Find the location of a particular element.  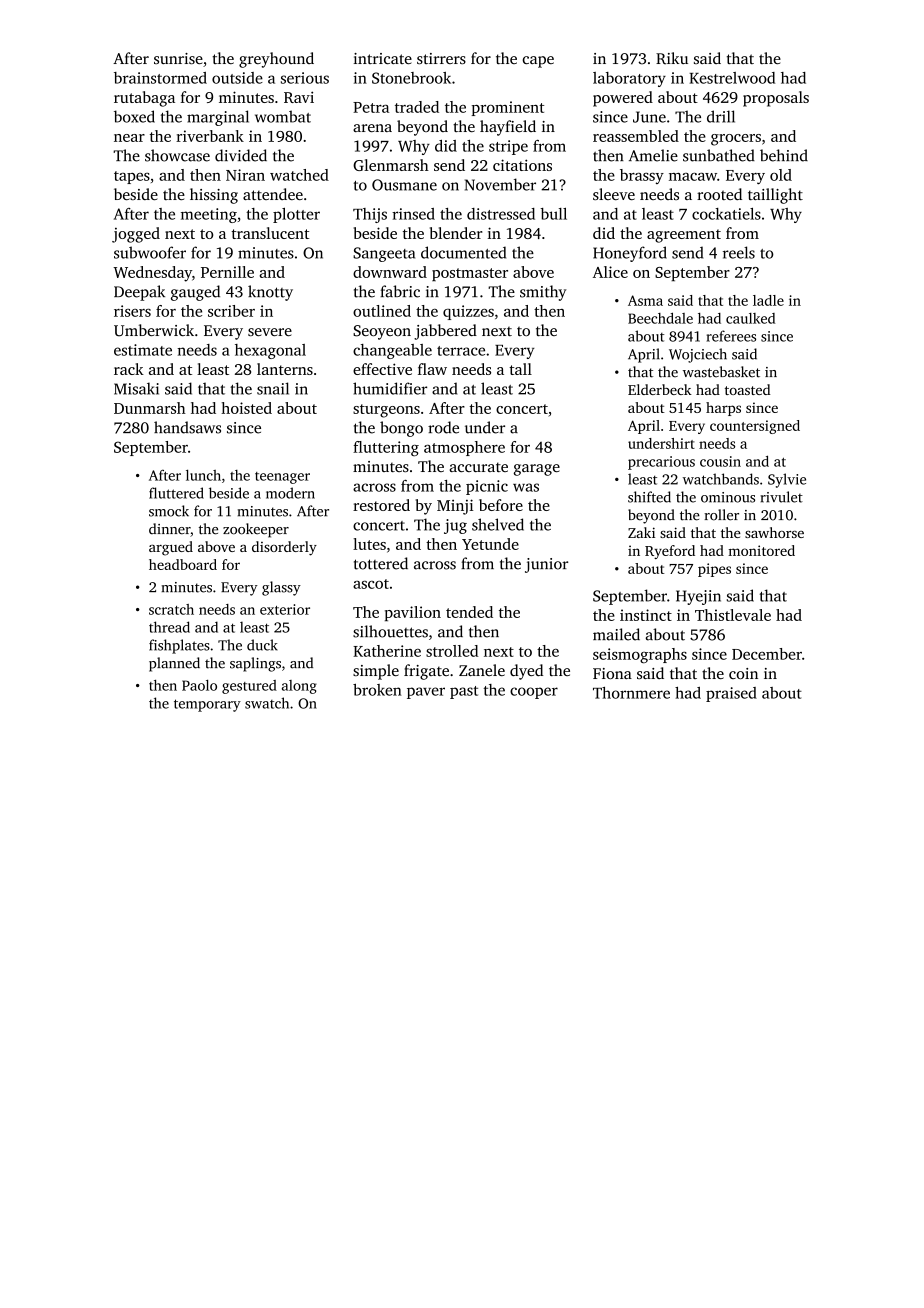

Ravi is located at coordinates (299, 97).
